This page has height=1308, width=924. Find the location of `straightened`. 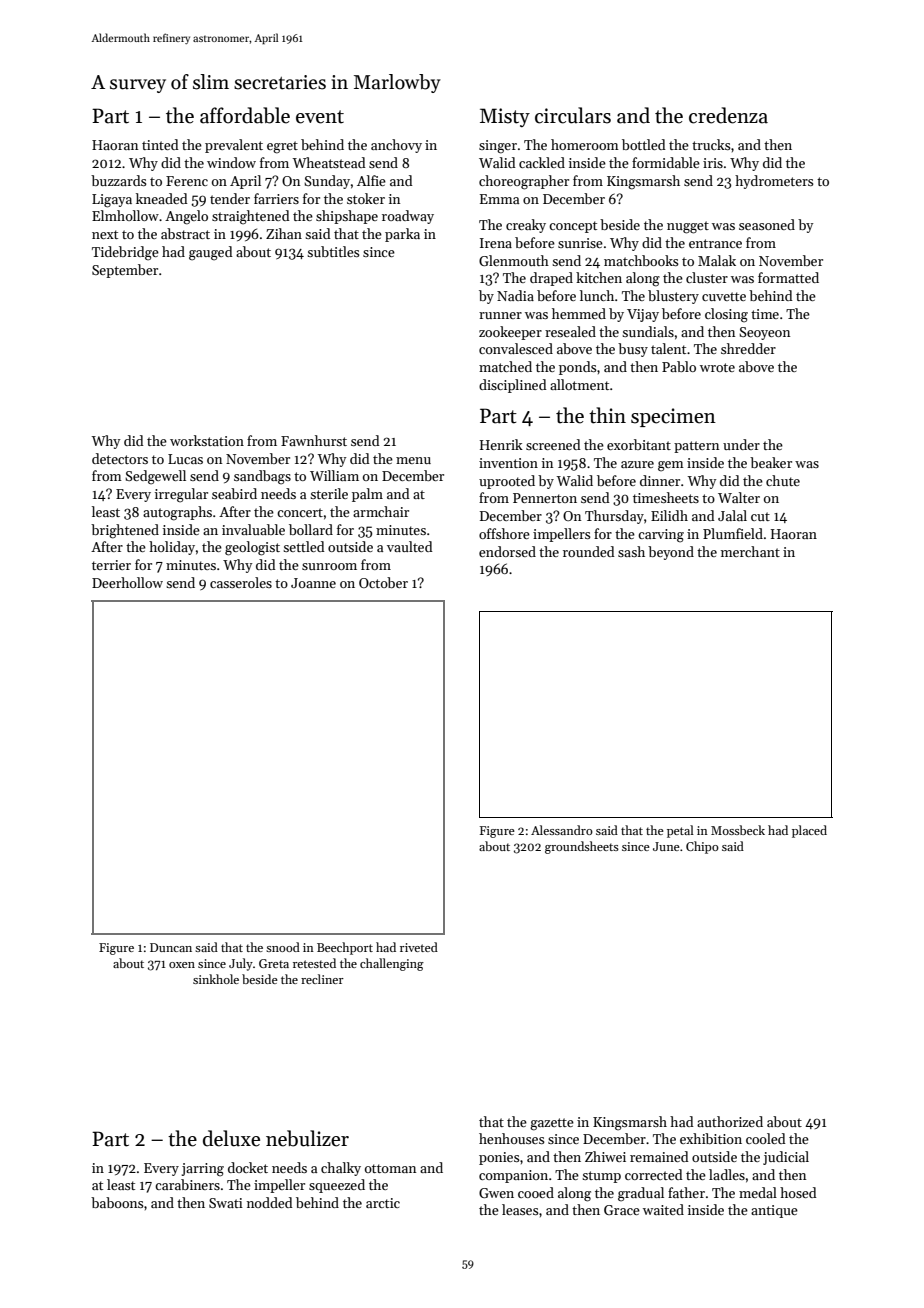

straightened is located at coordinates (251, 217).
